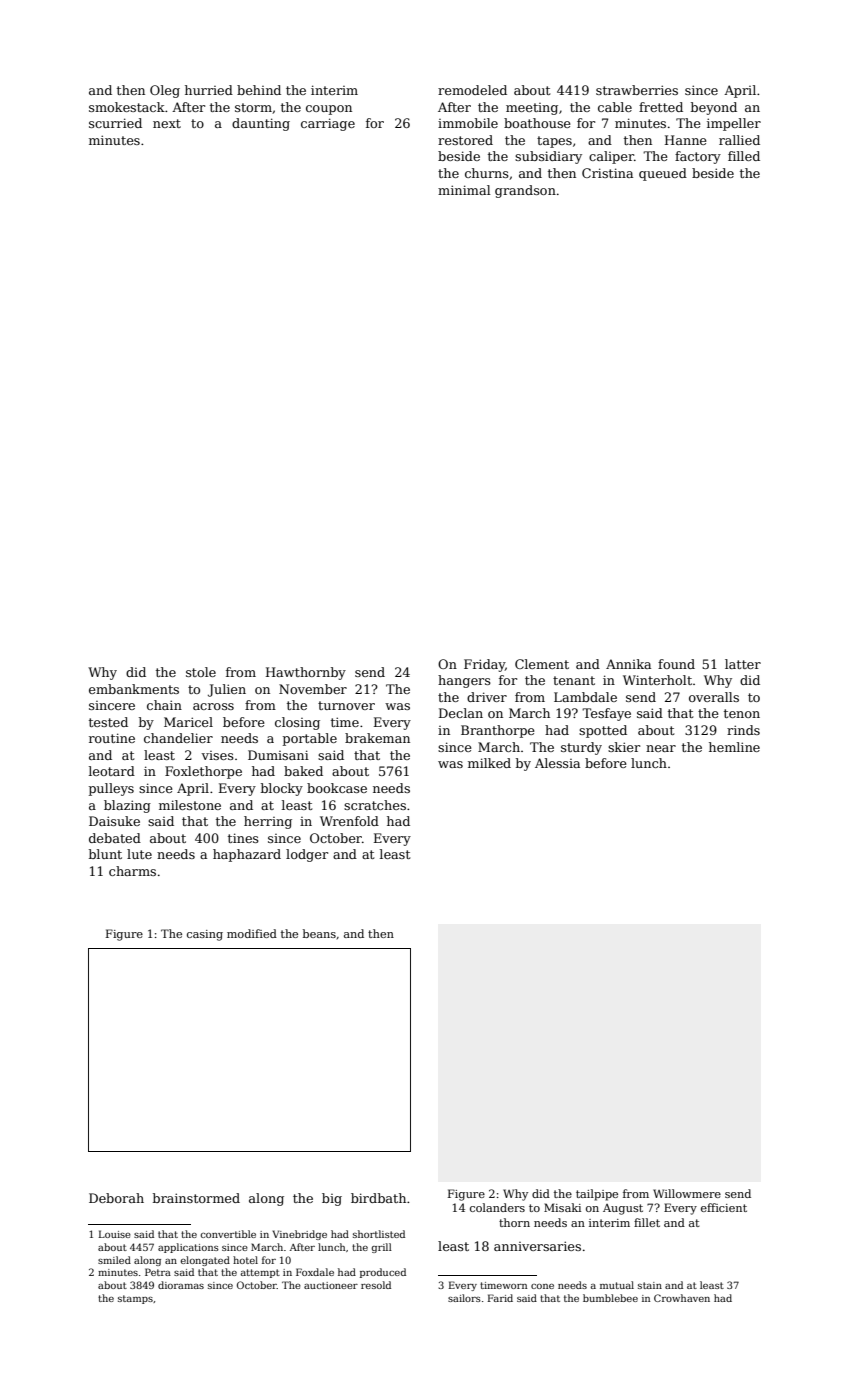  What do you see at coordinates (487, 173) in the image?
I see `churns` at bounding box center [487, 173].
